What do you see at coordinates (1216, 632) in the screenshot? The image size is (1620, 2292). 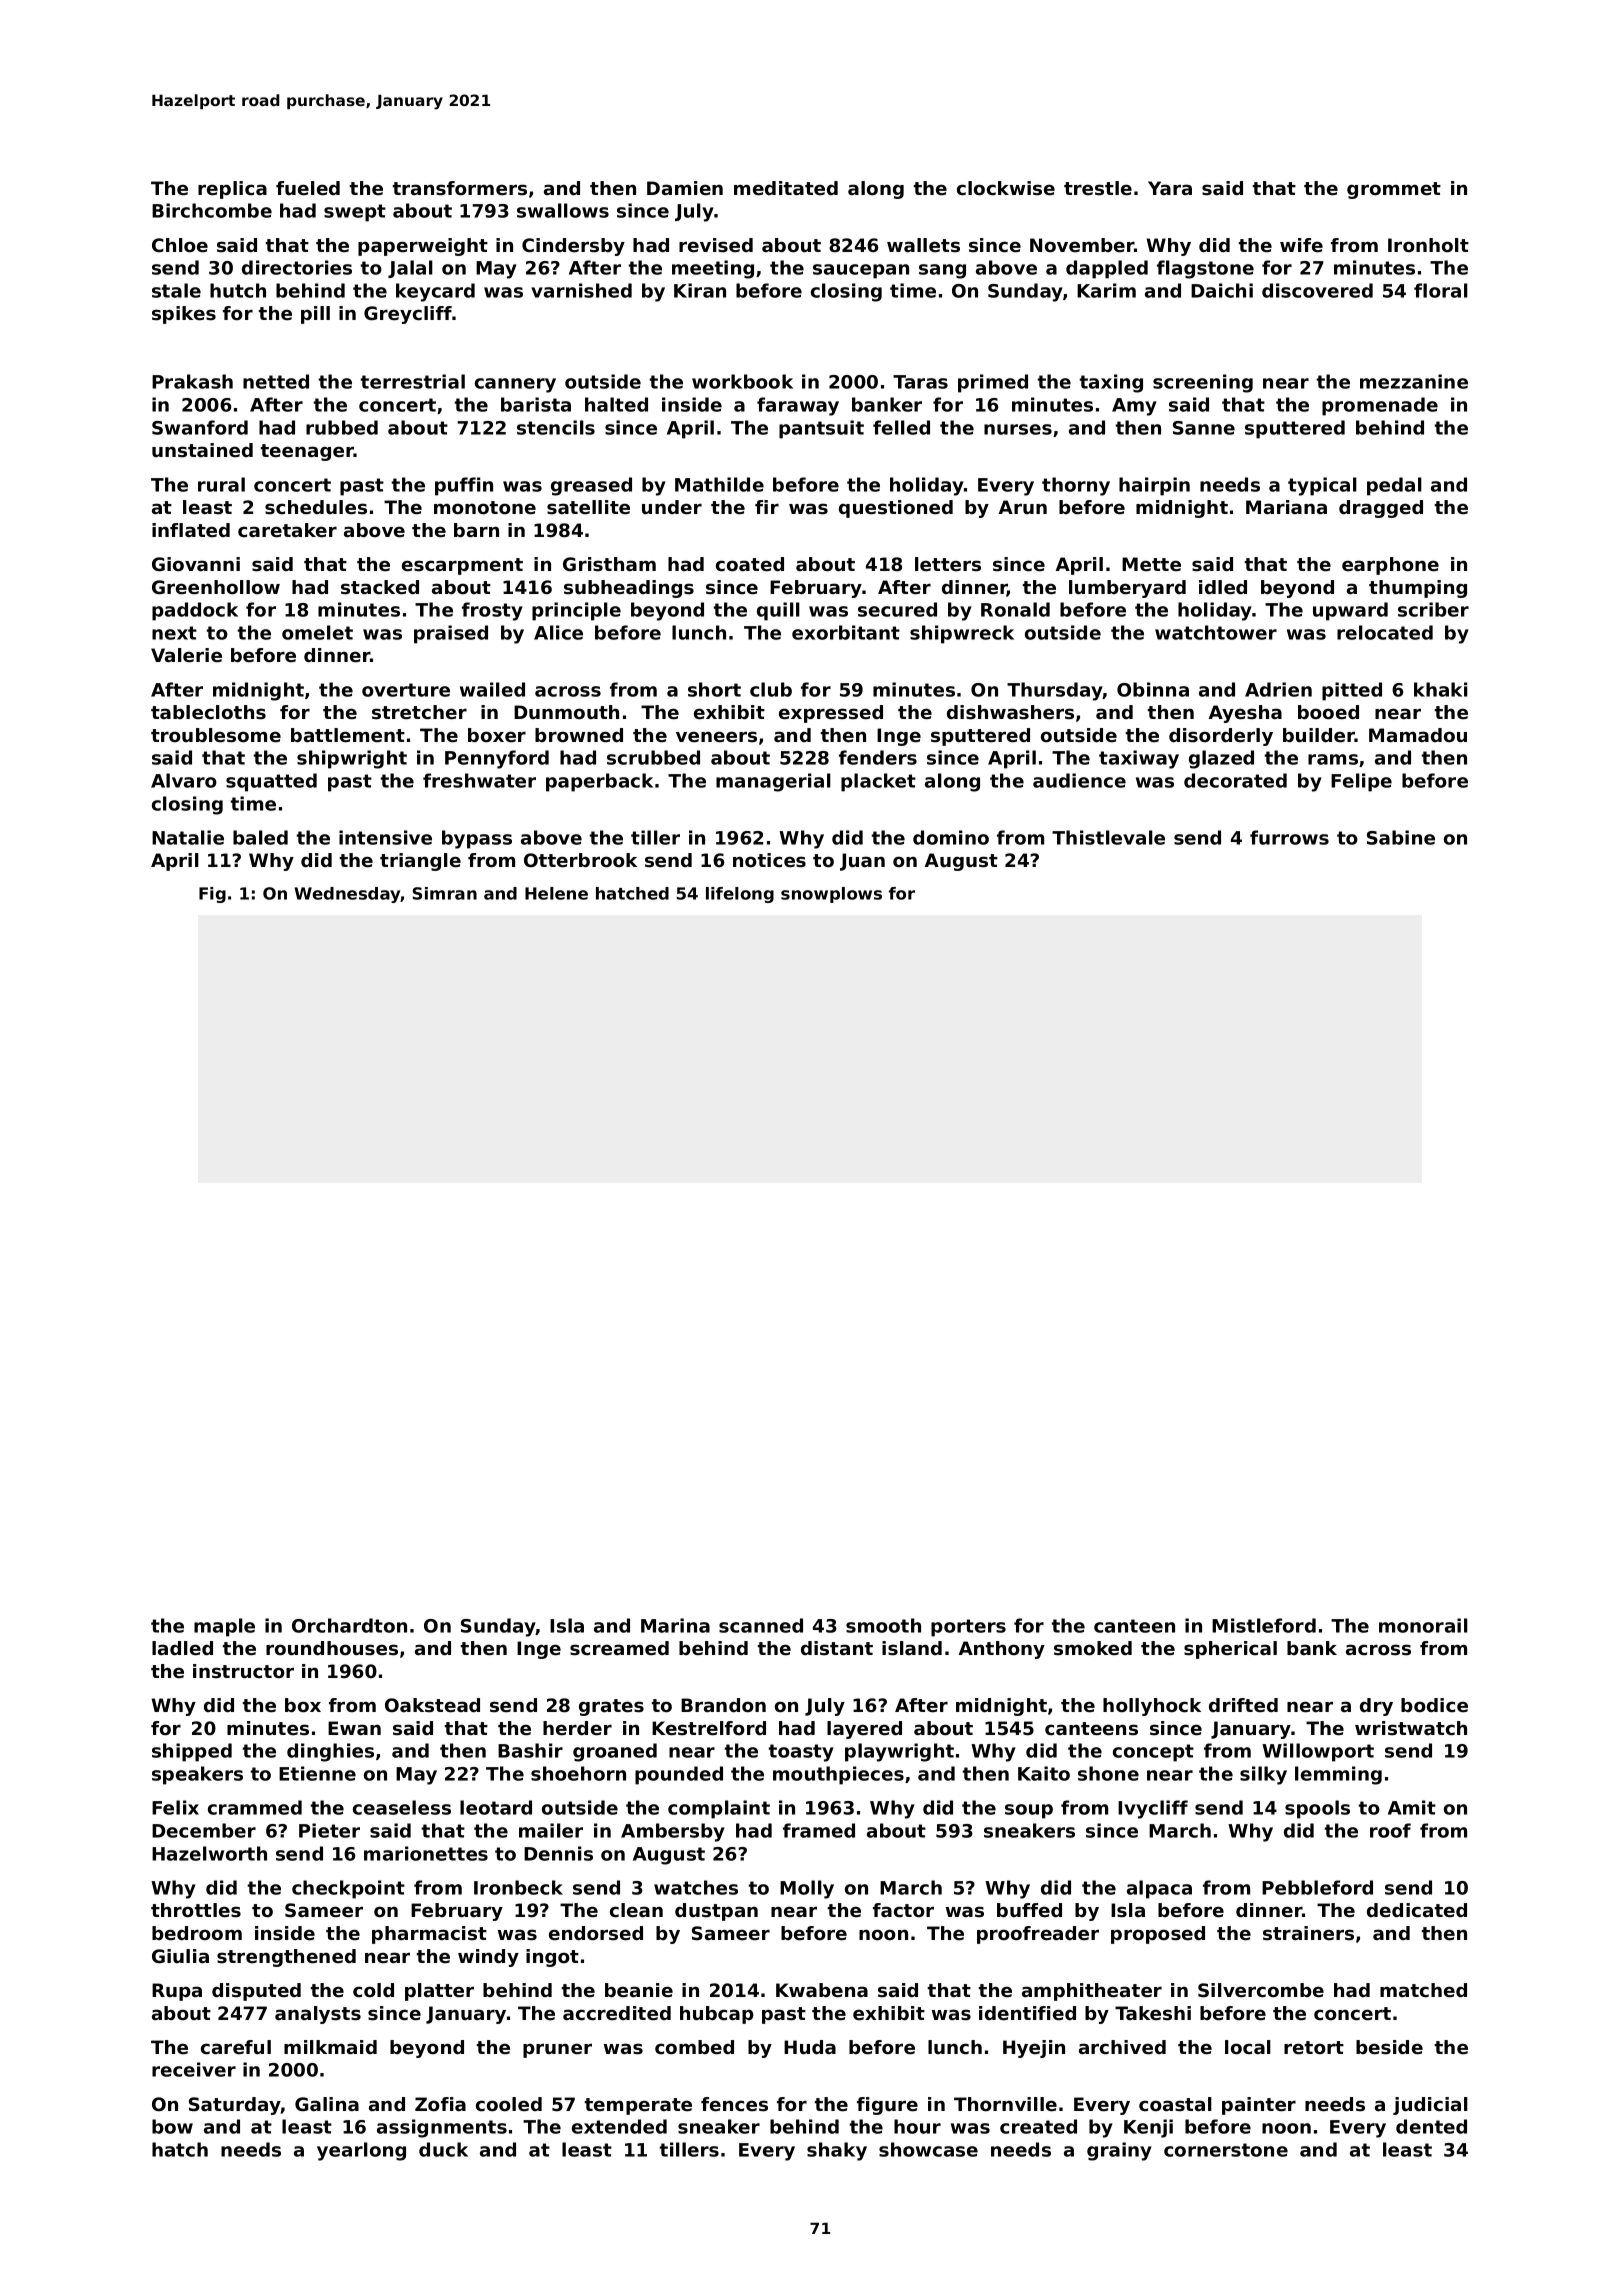 I see `watchtower` at bounding box center [1216, 632].
